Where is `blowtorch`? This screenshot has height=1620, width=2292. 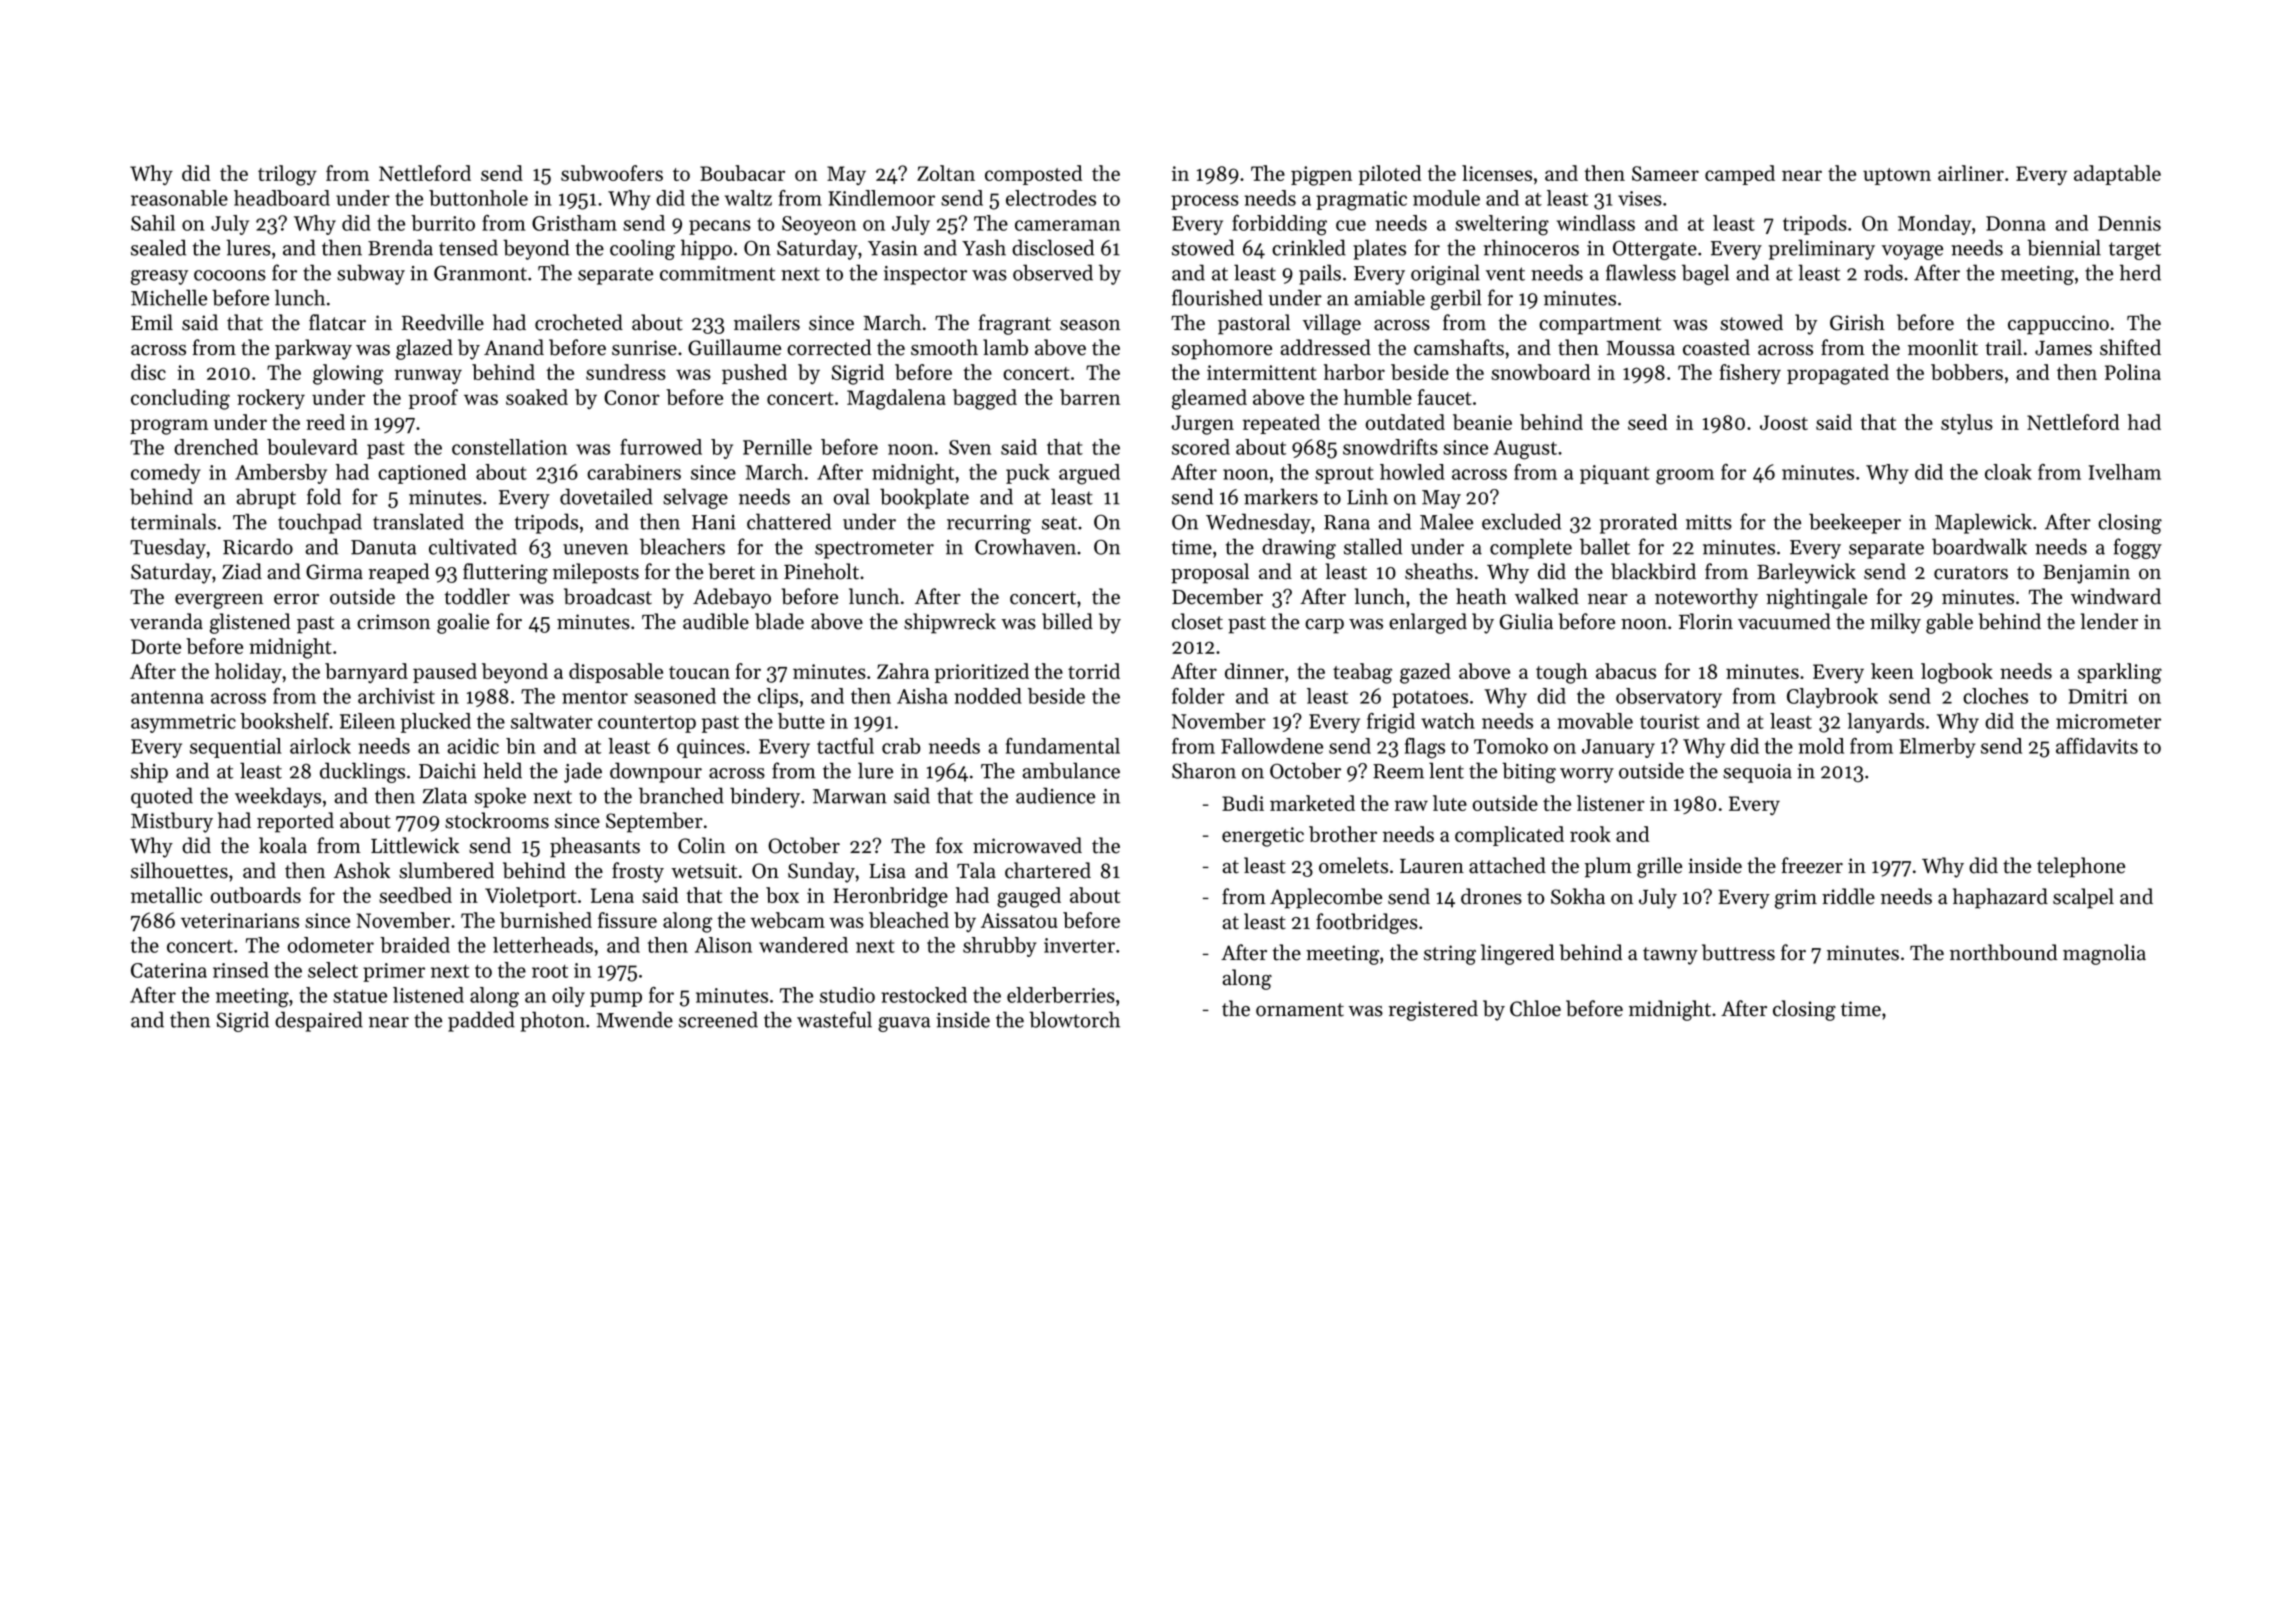 blowtorch is located at coordinates (1074, 1019).
